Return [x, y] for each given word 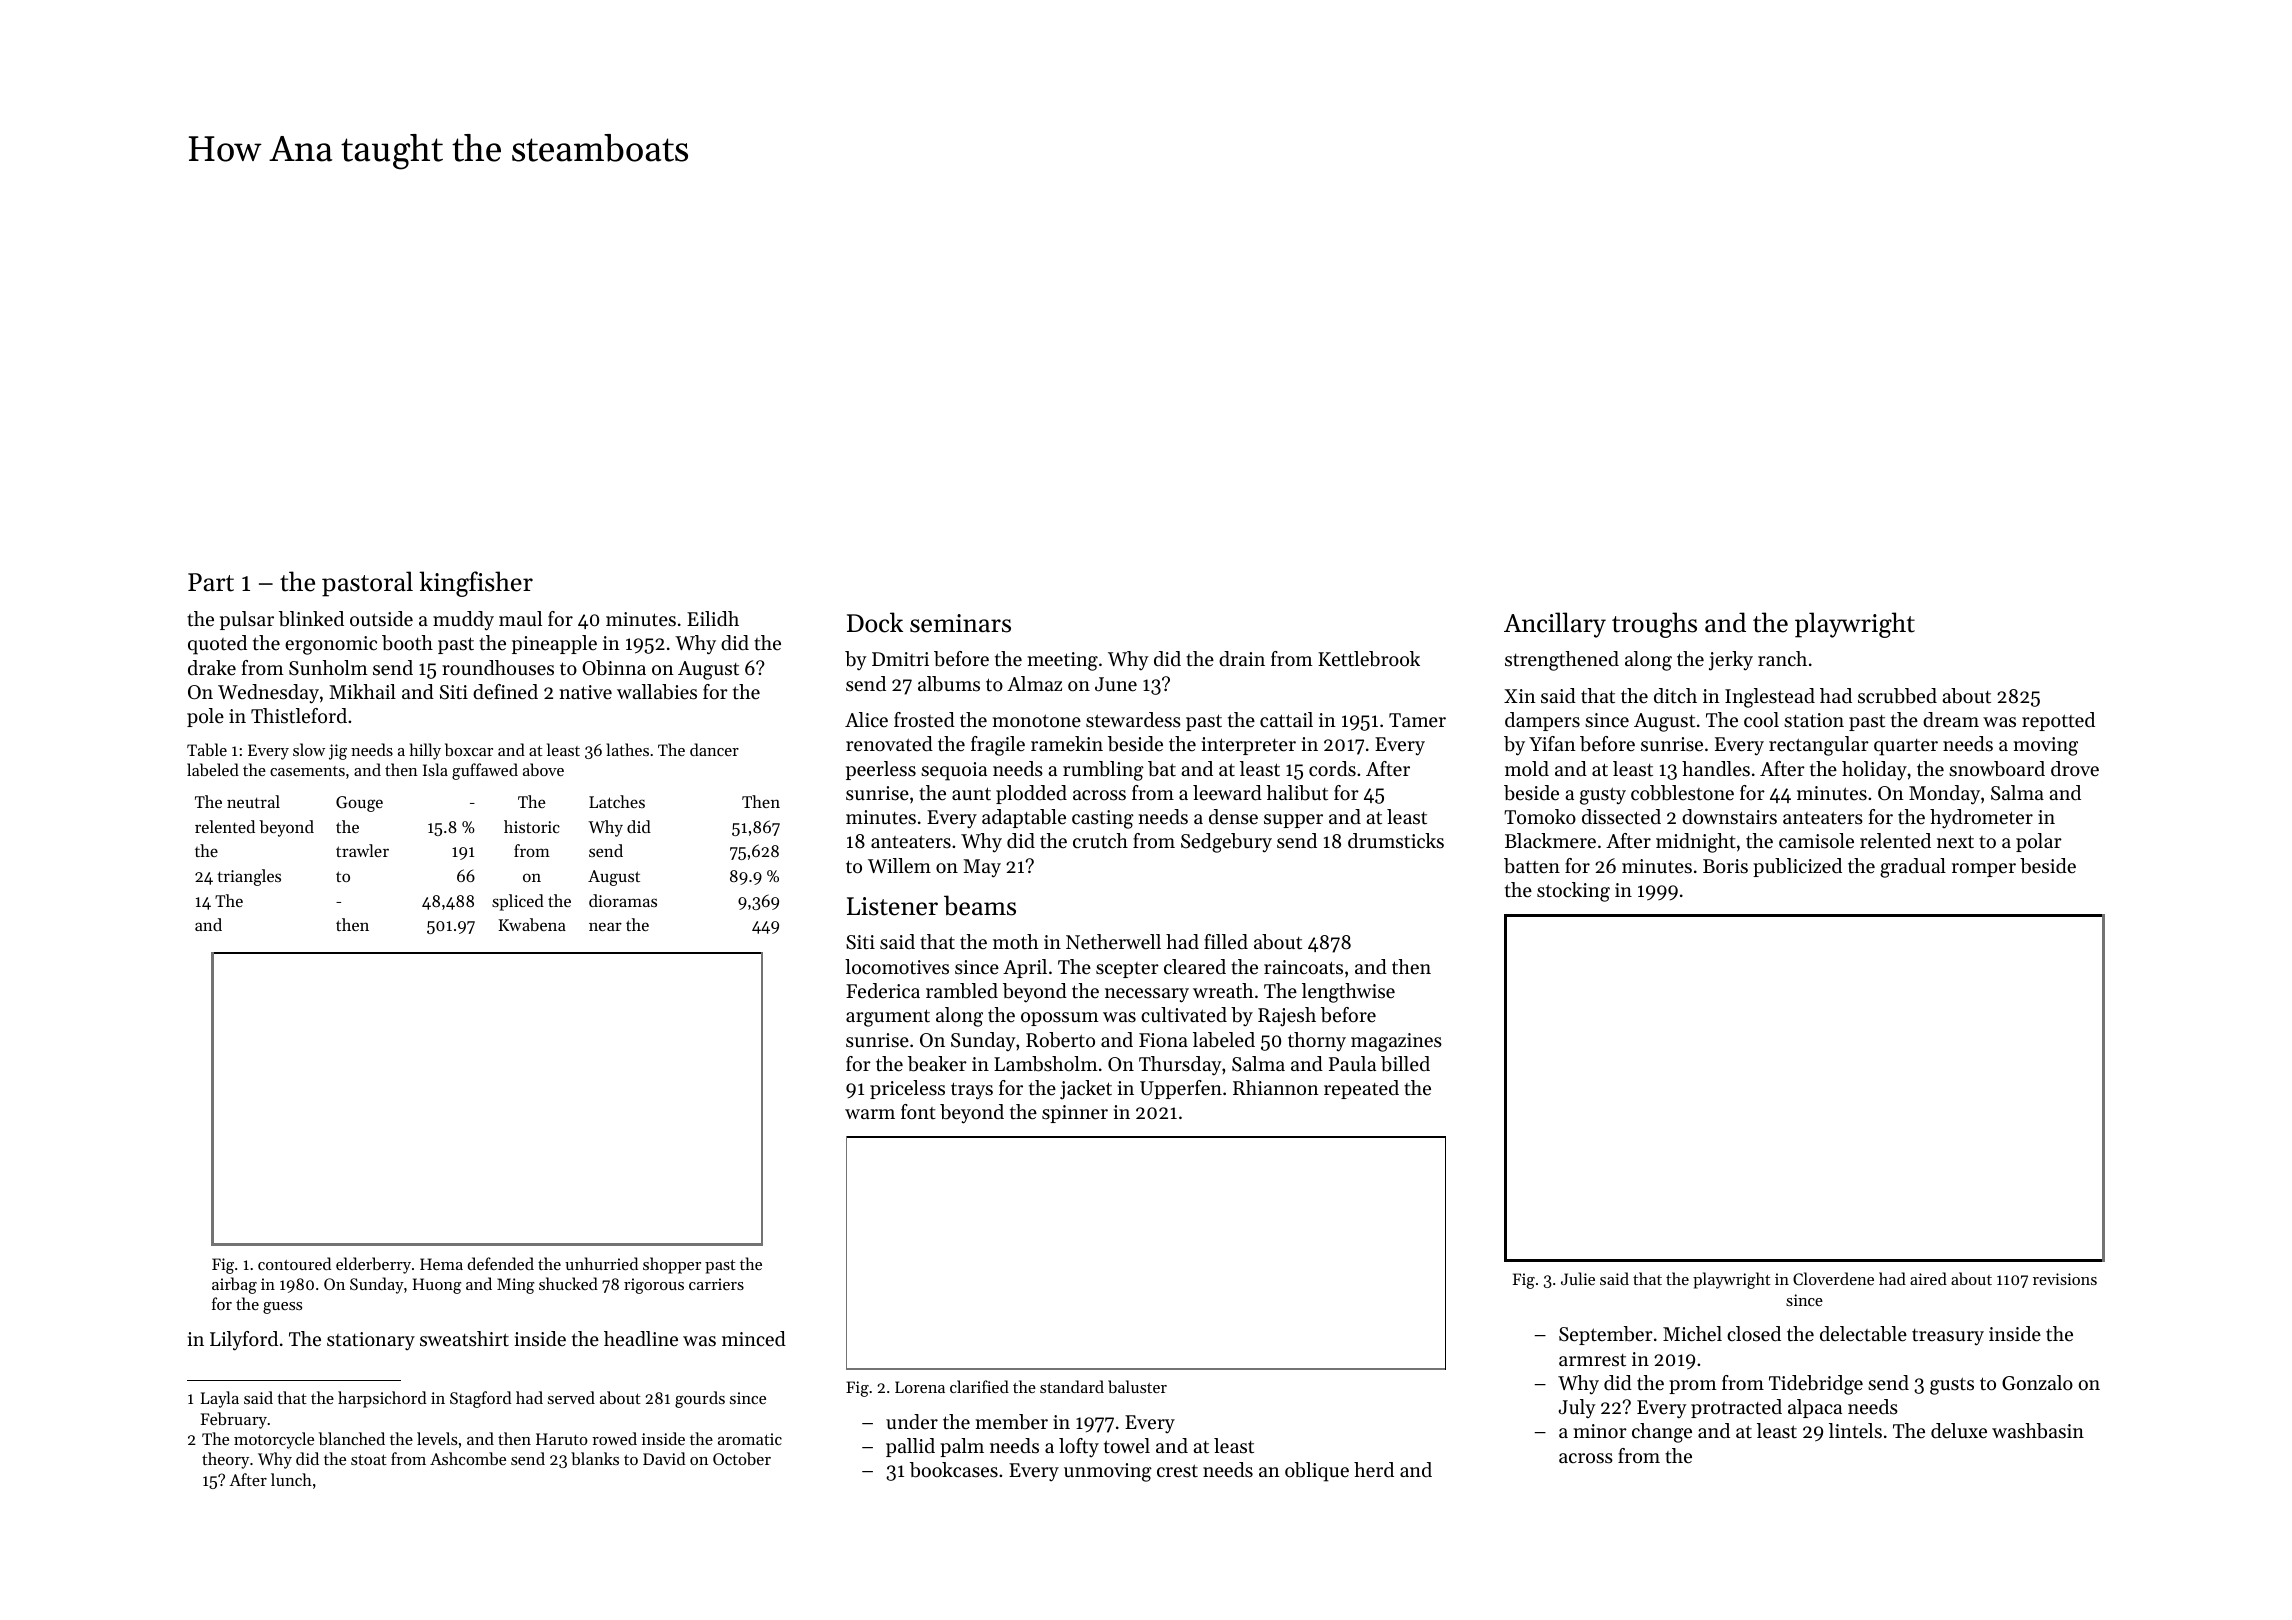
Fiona [1163, 1040]
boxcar [469, 749]
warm [870, 1114]
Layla [220, 1399]
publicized [1797, 867]
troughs [1654, 625]
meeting [1062, 661]
